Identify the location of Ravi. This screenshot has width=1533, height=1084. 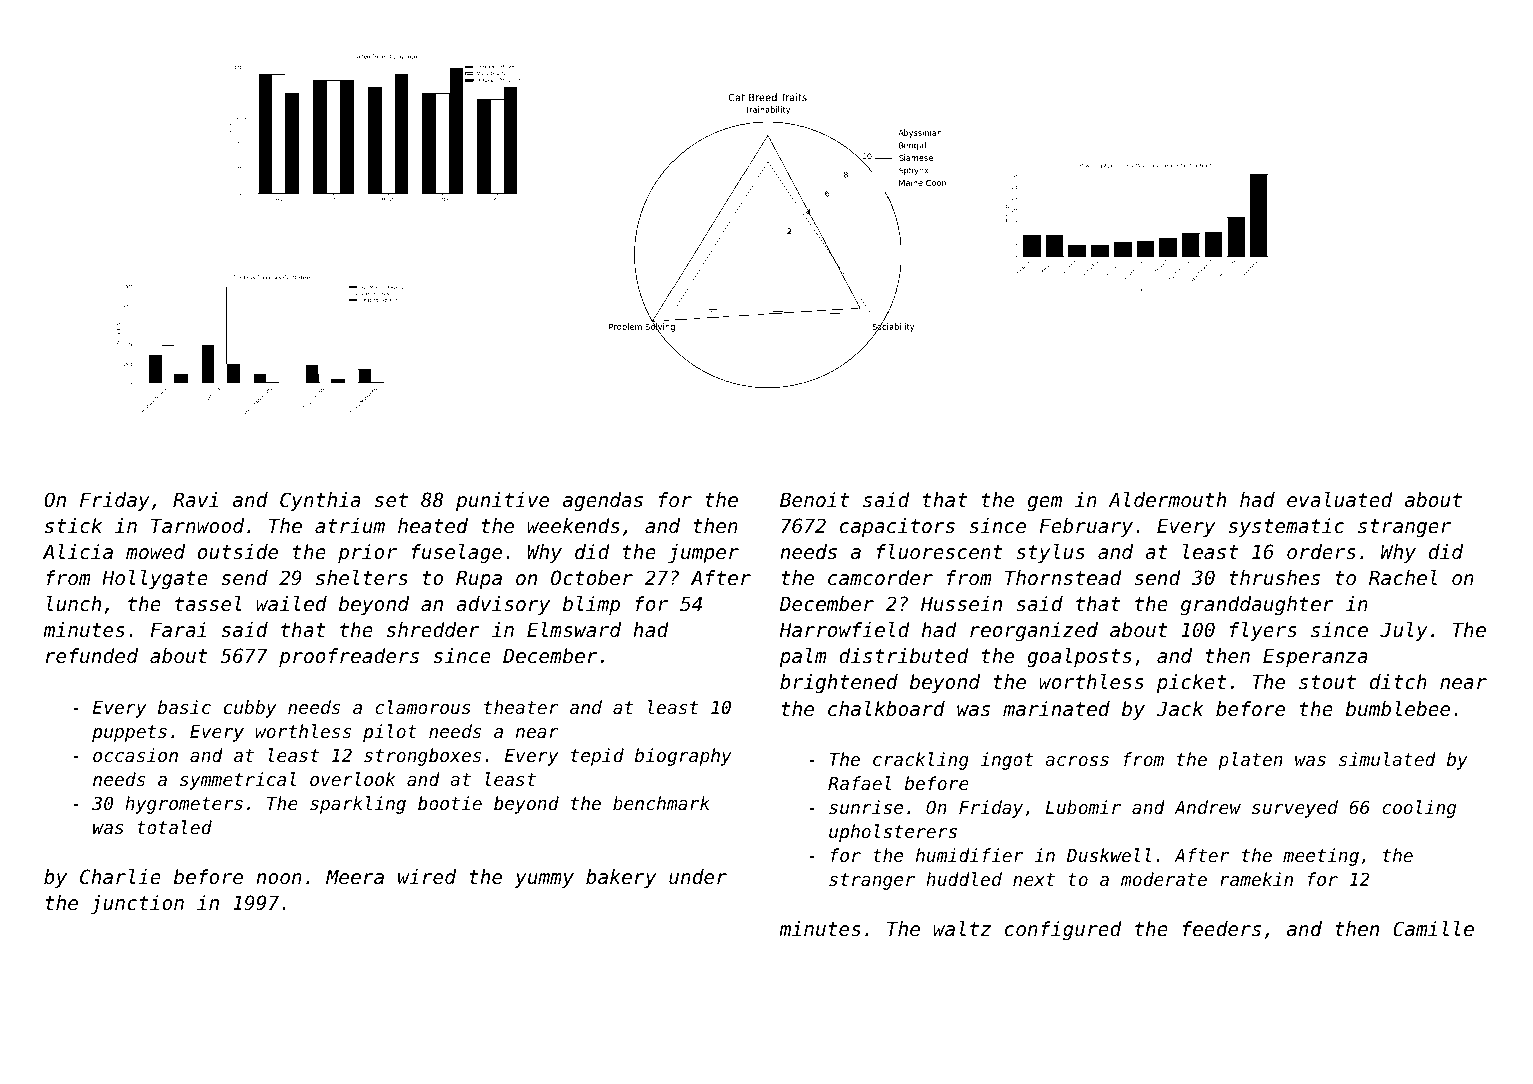
(195, 499).
